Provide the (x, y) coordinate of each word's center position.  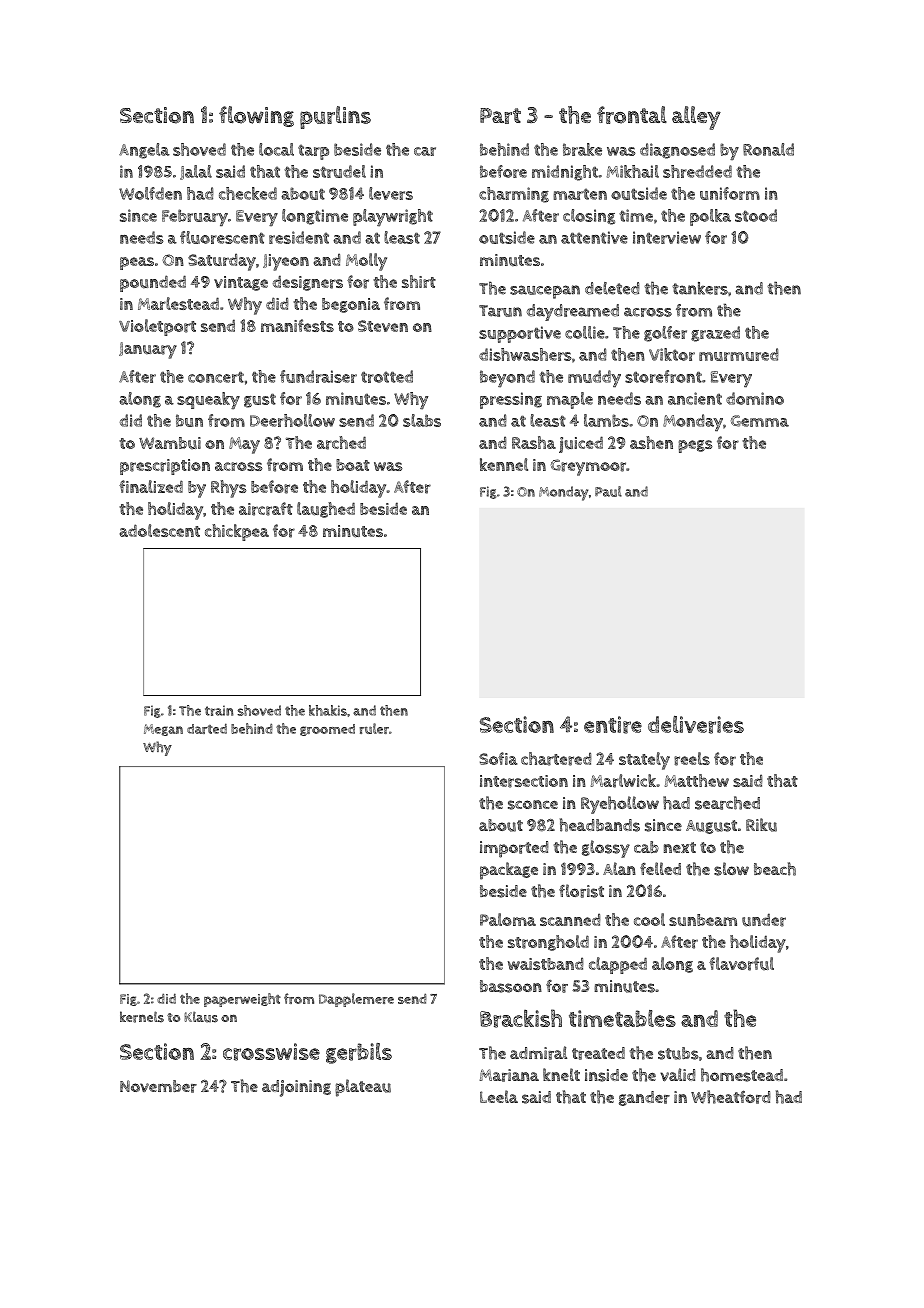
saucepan (545, 292)
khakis (328, 710)
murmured (739, 354)
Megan (163, 730)
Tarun (500, 311)
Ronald (768, 149)
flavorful (741, 964)
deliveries (696, 725)
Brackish (521, 1018)
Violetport (157, 327)
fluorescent (222, 237)
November (158, 1086)
